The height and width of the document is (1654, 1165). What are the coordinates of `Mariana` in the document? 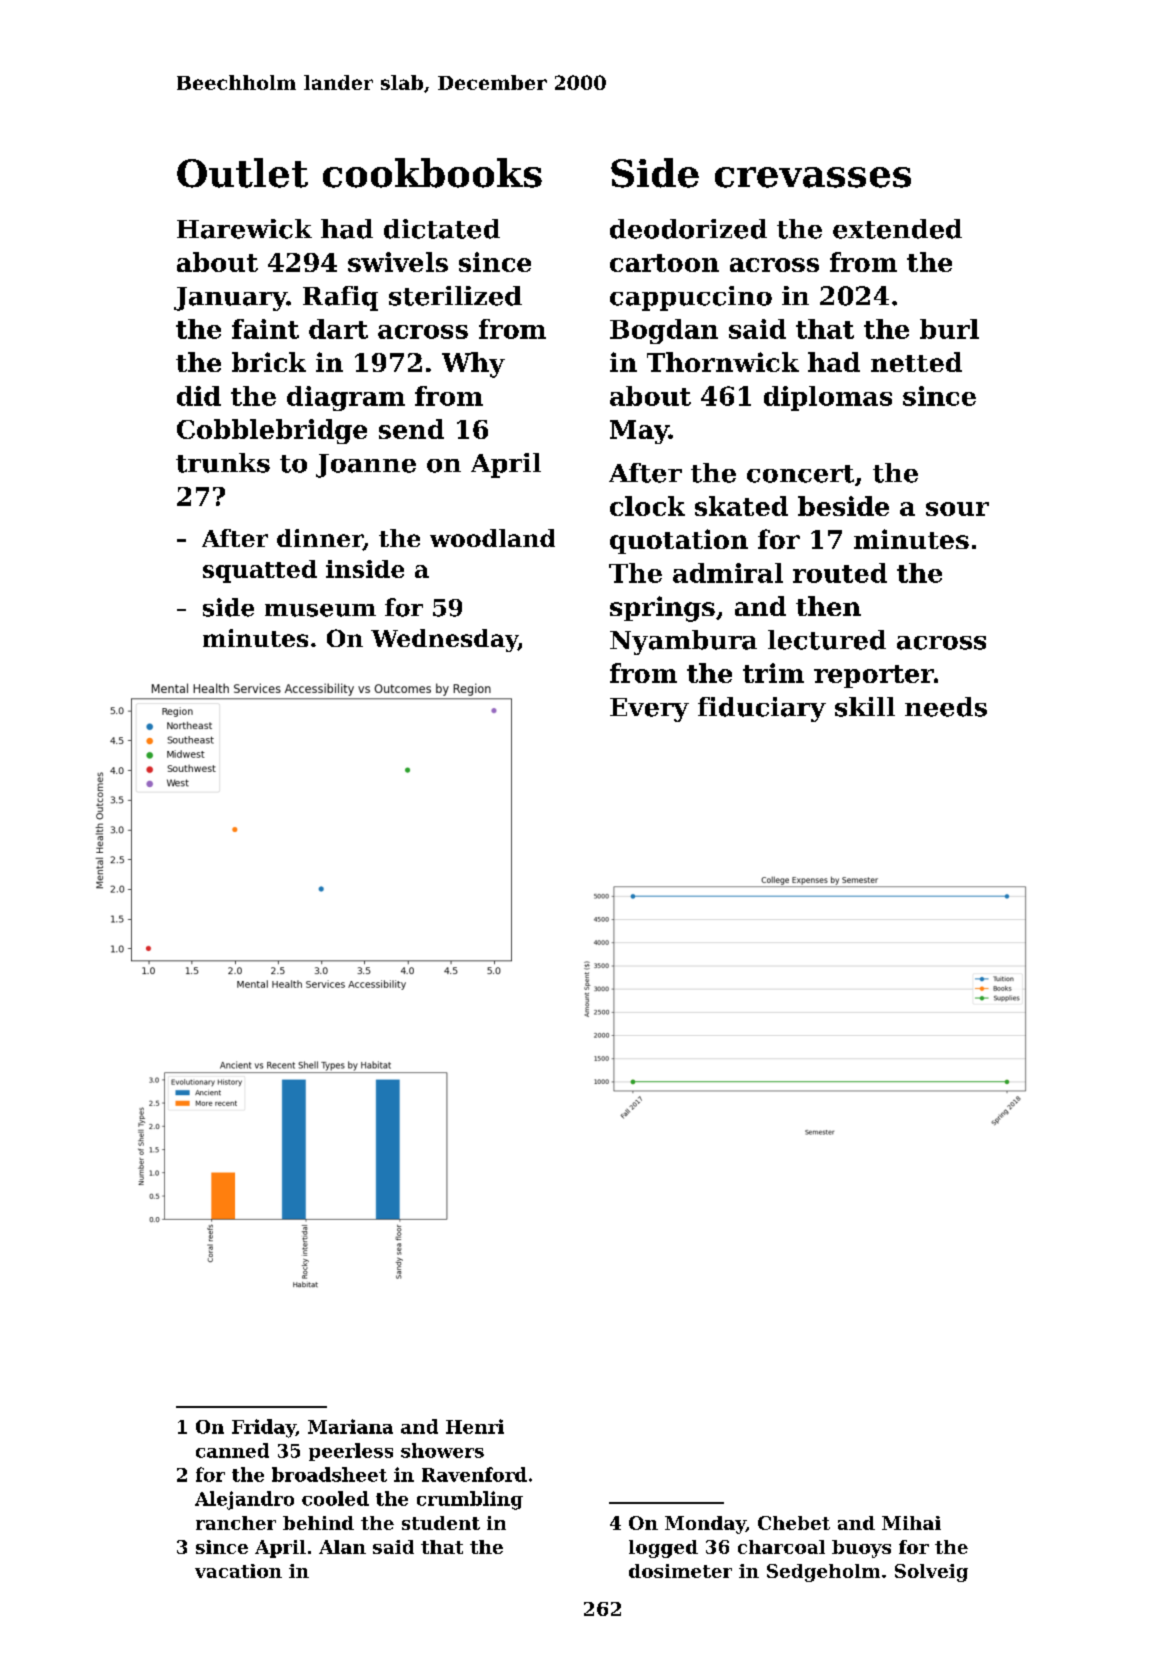 It's located at (350, 1426).
